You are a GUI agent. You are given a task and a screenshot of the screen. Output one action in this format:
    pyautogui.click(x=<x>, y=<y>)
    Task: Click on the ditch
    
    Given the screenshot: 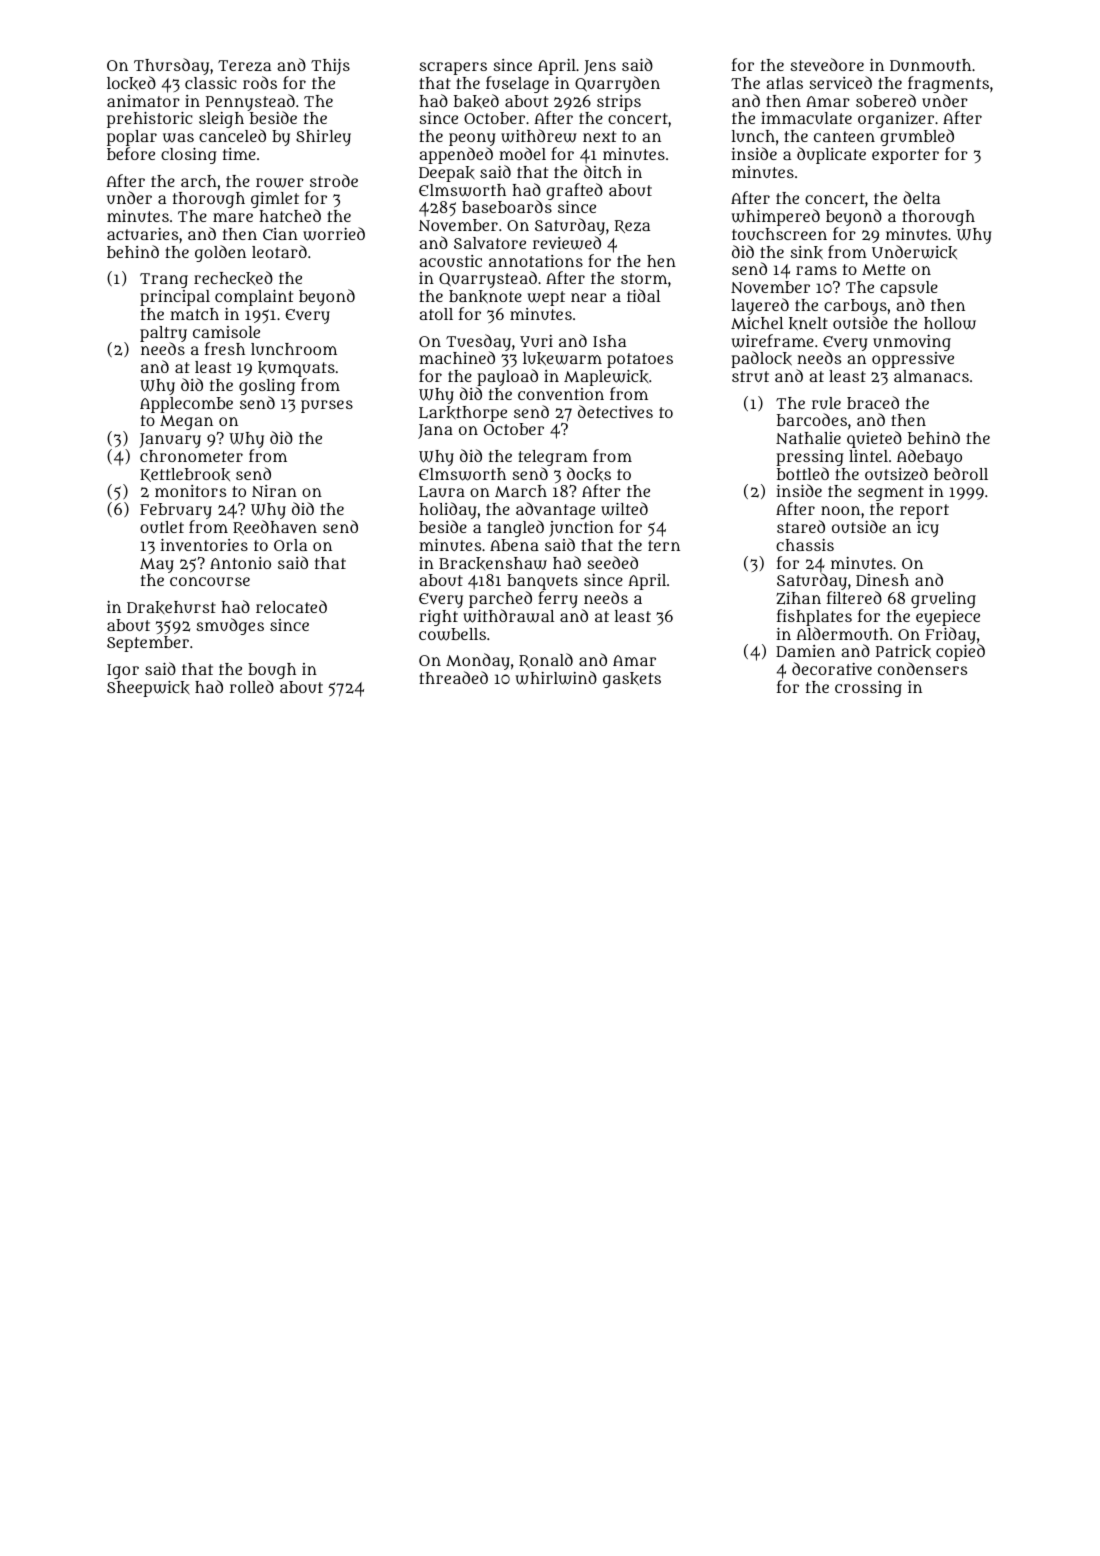 What is the action you would take?
    pyautogui.click(x=603, y=171)
